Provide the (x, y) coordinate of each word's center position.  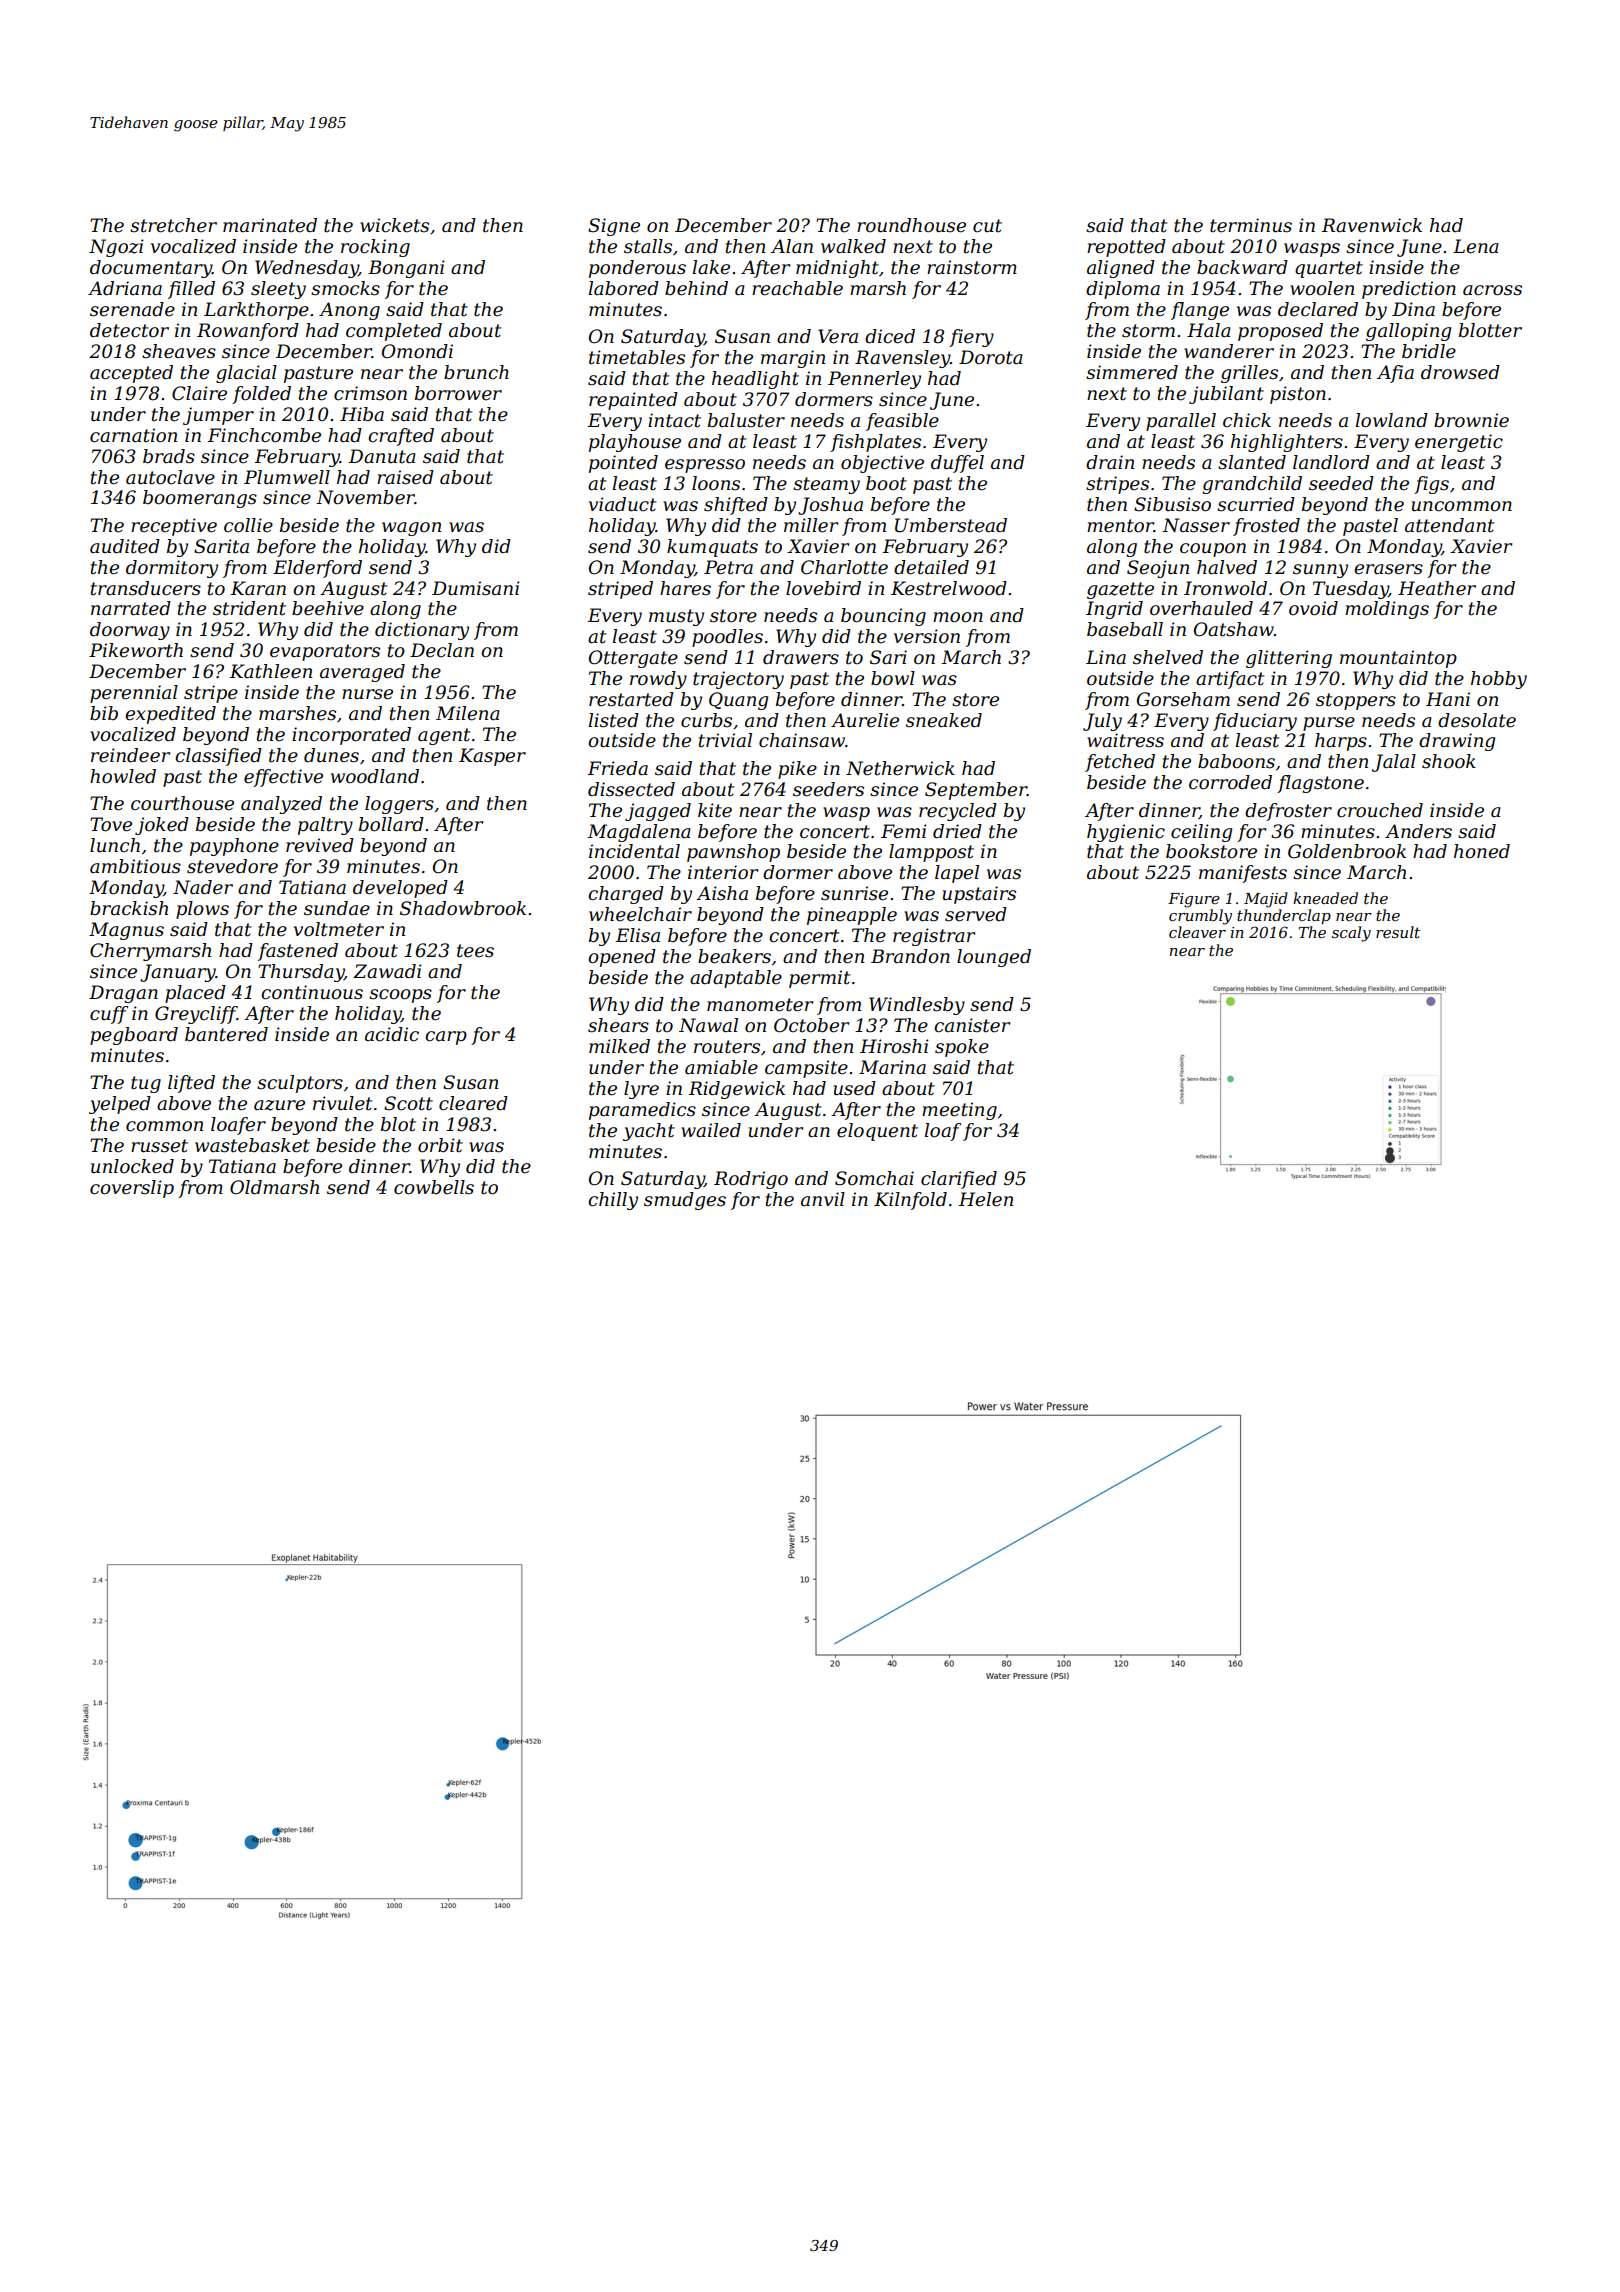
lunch (115, 845)
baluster (746, 420)
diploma (1123, 290)
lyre (641, 1090)
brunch (476, 372)
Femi (904, 831)
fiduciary (1255, 722)
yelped (120, 1105)
